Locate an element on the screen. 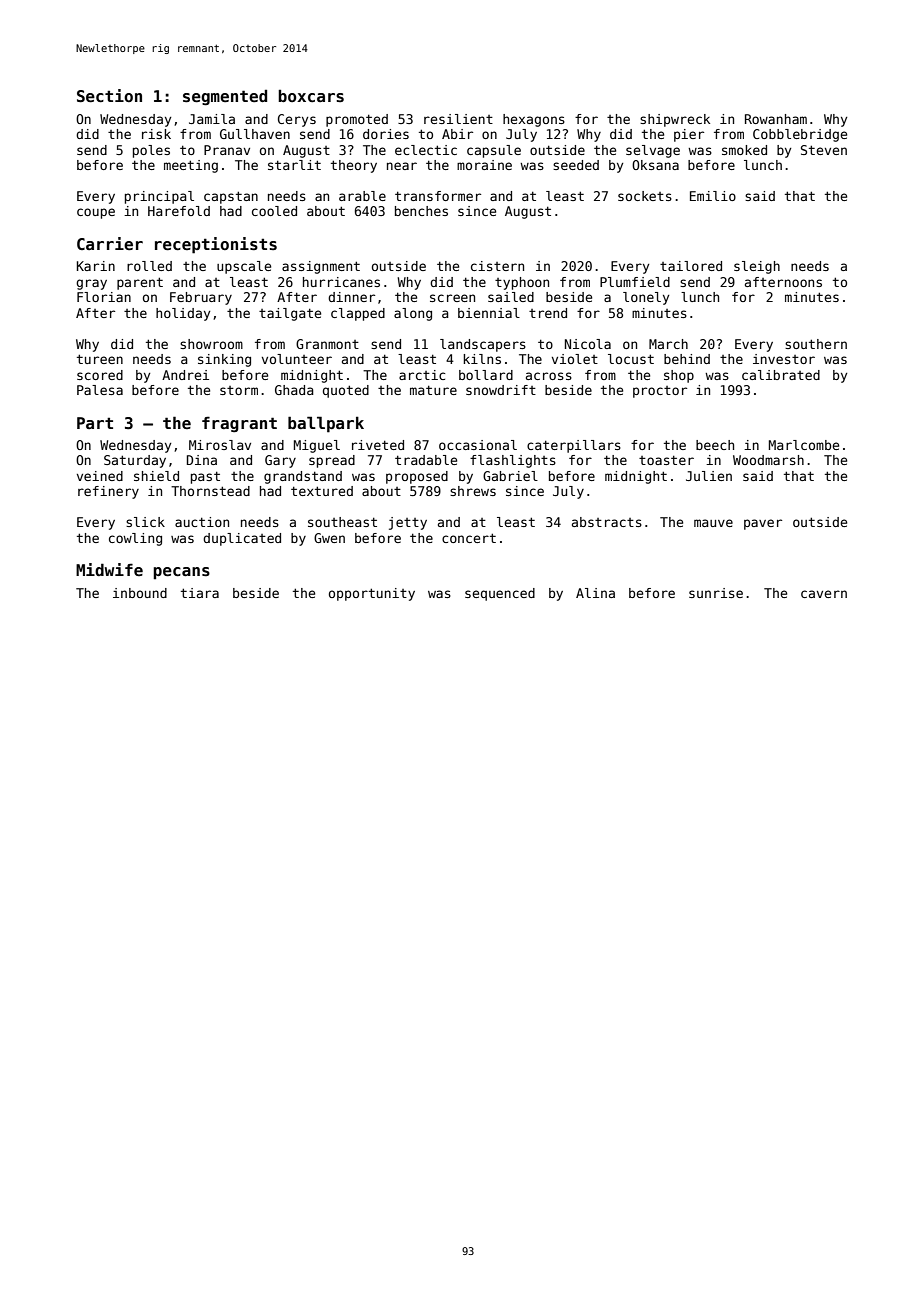 Image resolution: width=924 pixels, height=1308 pixels. transformer is located at coordinates (438, 196).
